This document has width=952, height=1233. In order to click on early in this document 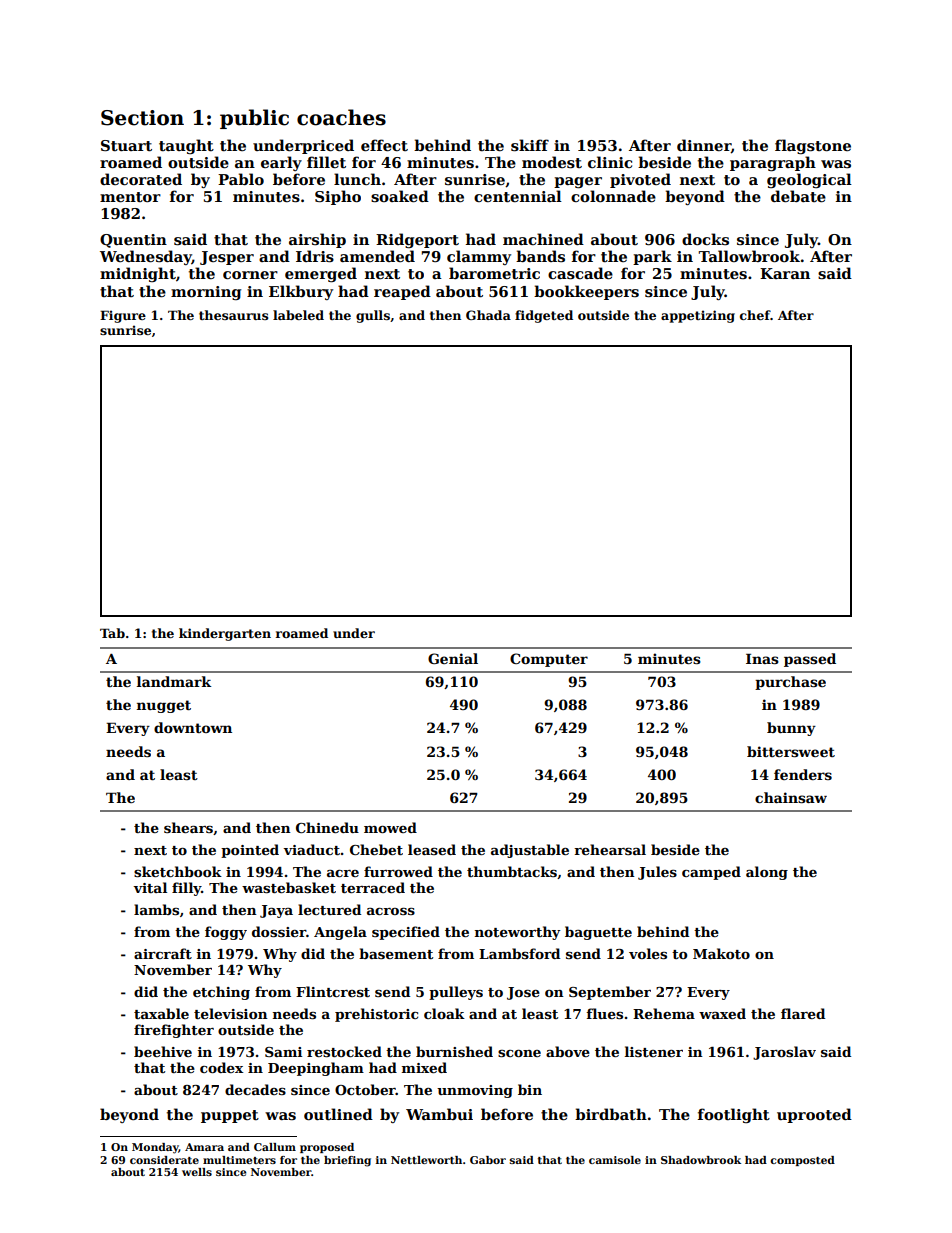, I will do `click(281, 163)`.
